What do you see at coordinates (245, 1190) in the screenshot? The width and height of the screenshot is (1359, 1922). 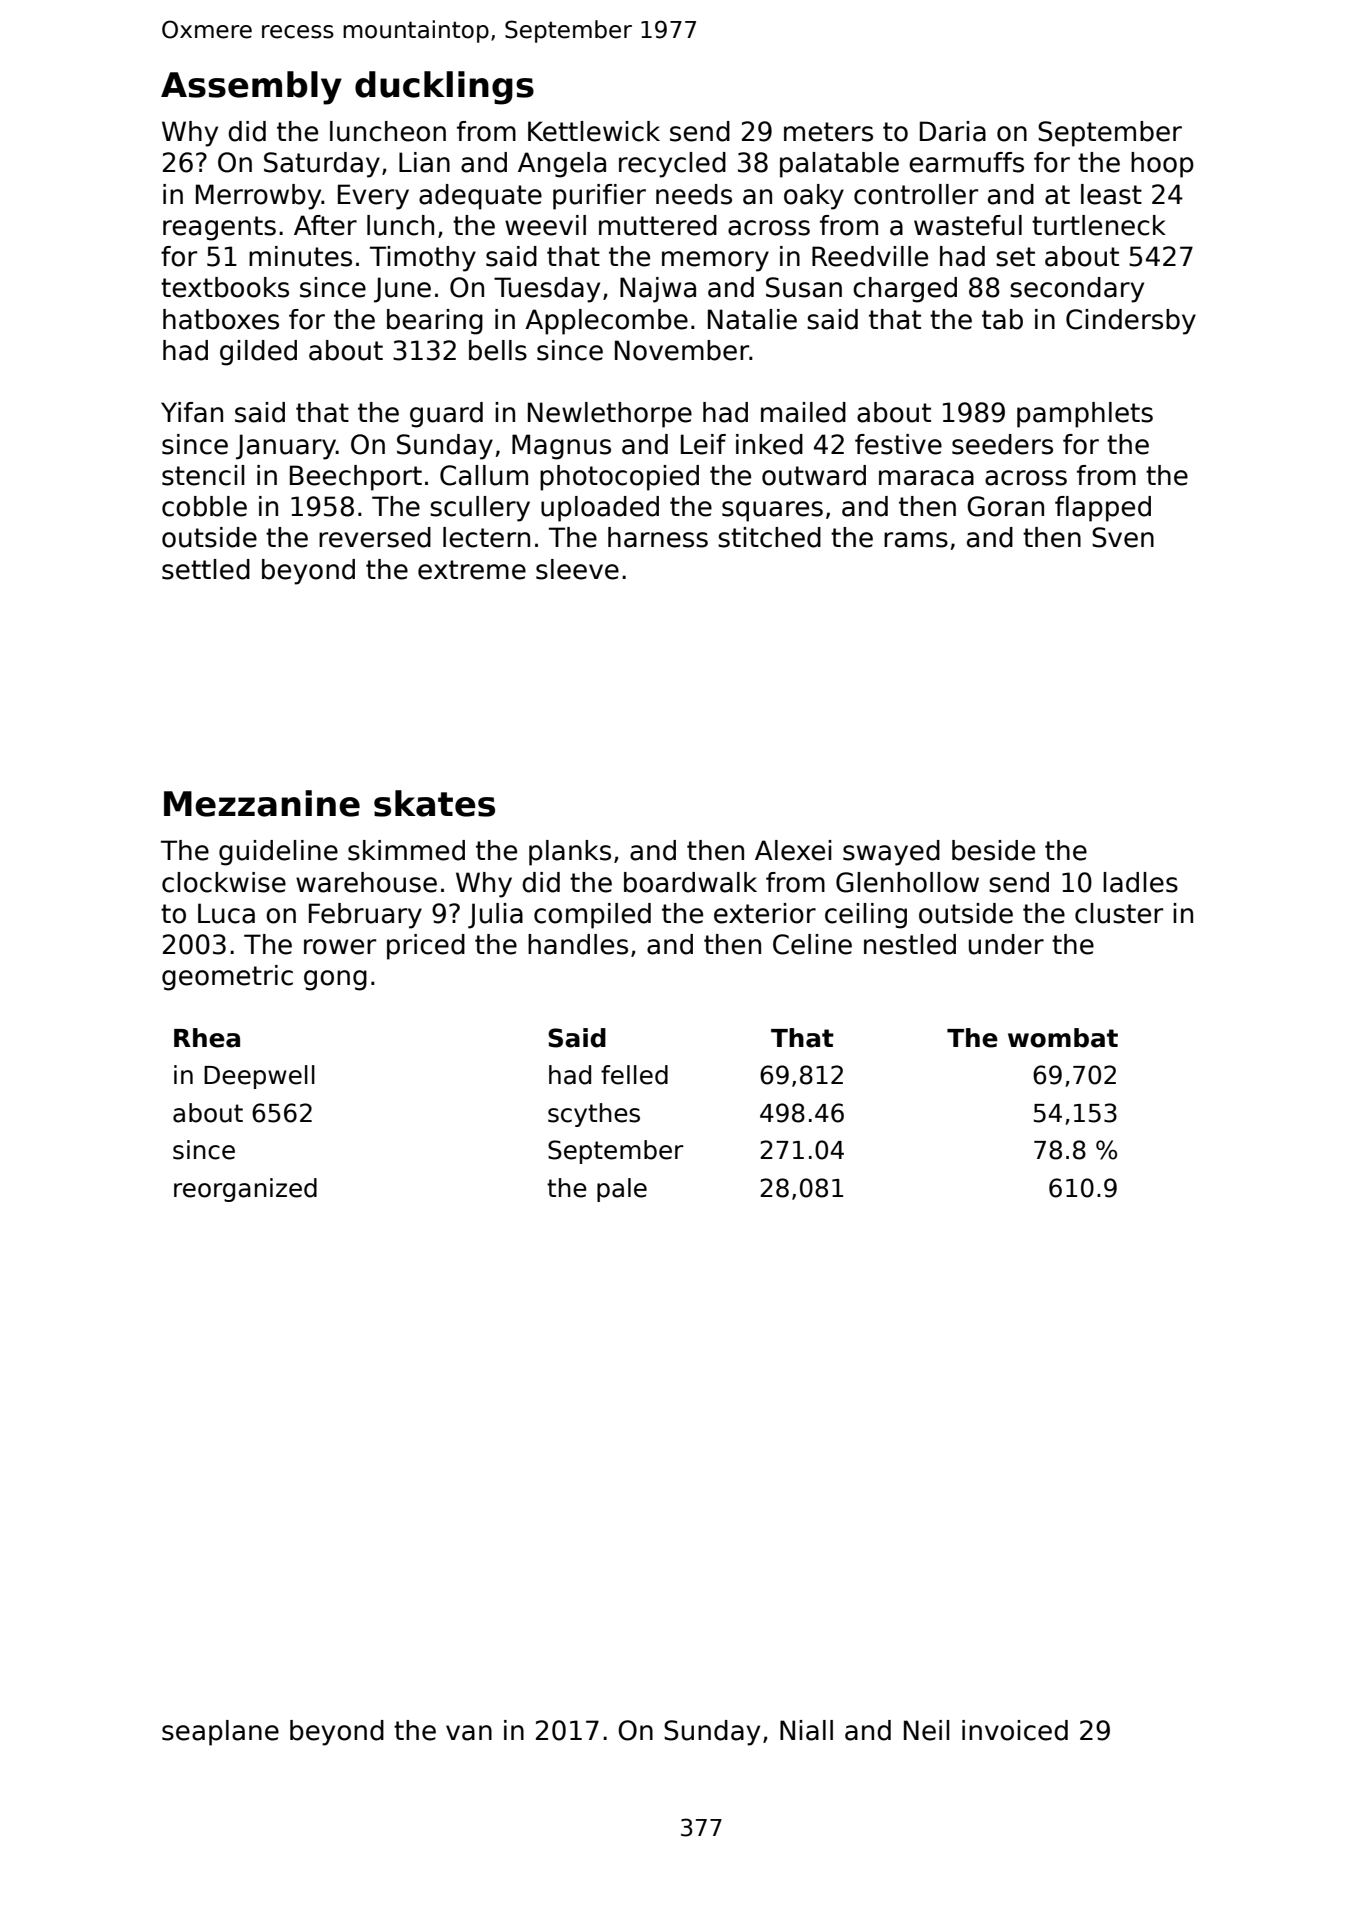 I see `reorganized` at bounding box center [245, 1190].
